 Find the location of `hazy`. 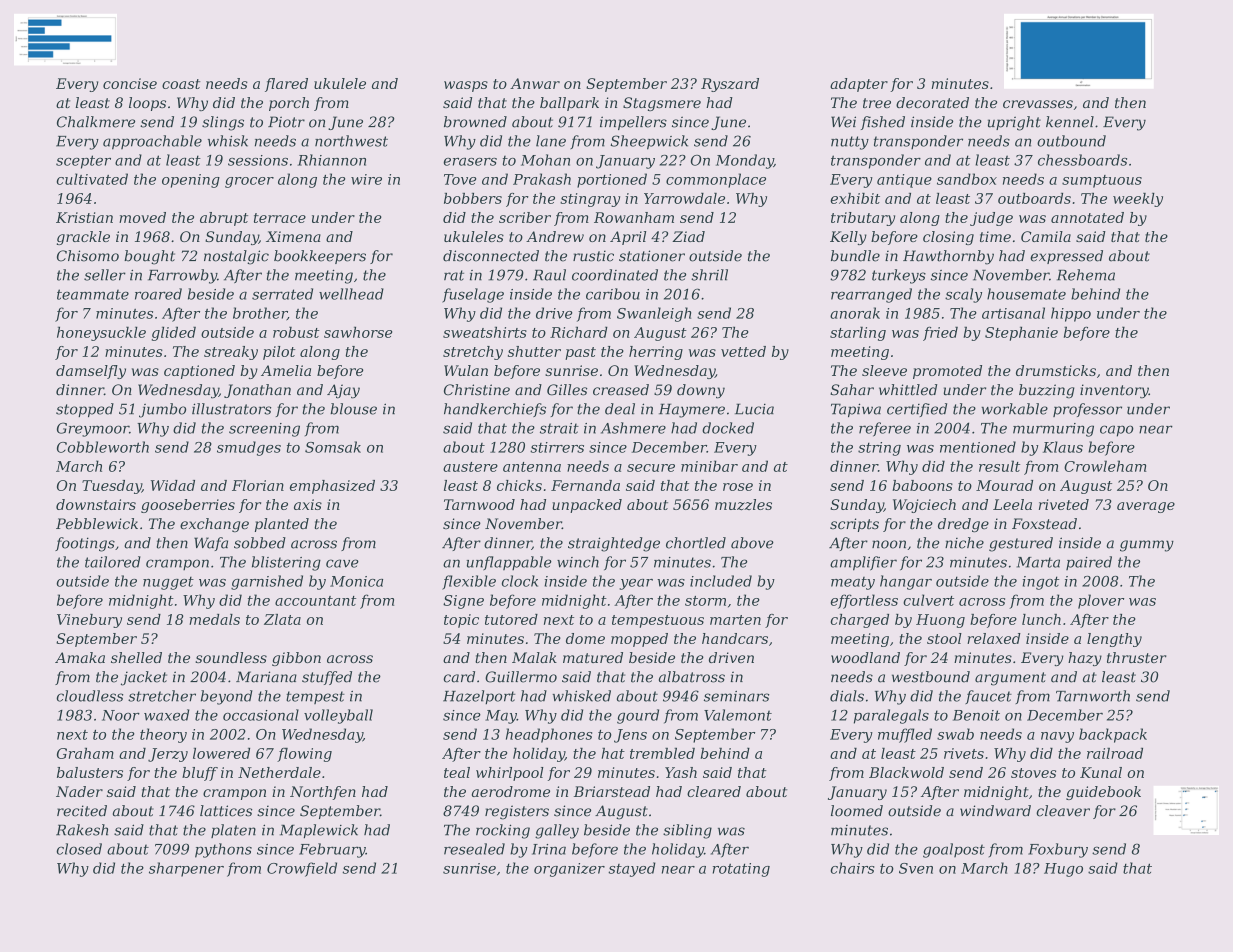

hazy is located at coordinates (1085, 659).
